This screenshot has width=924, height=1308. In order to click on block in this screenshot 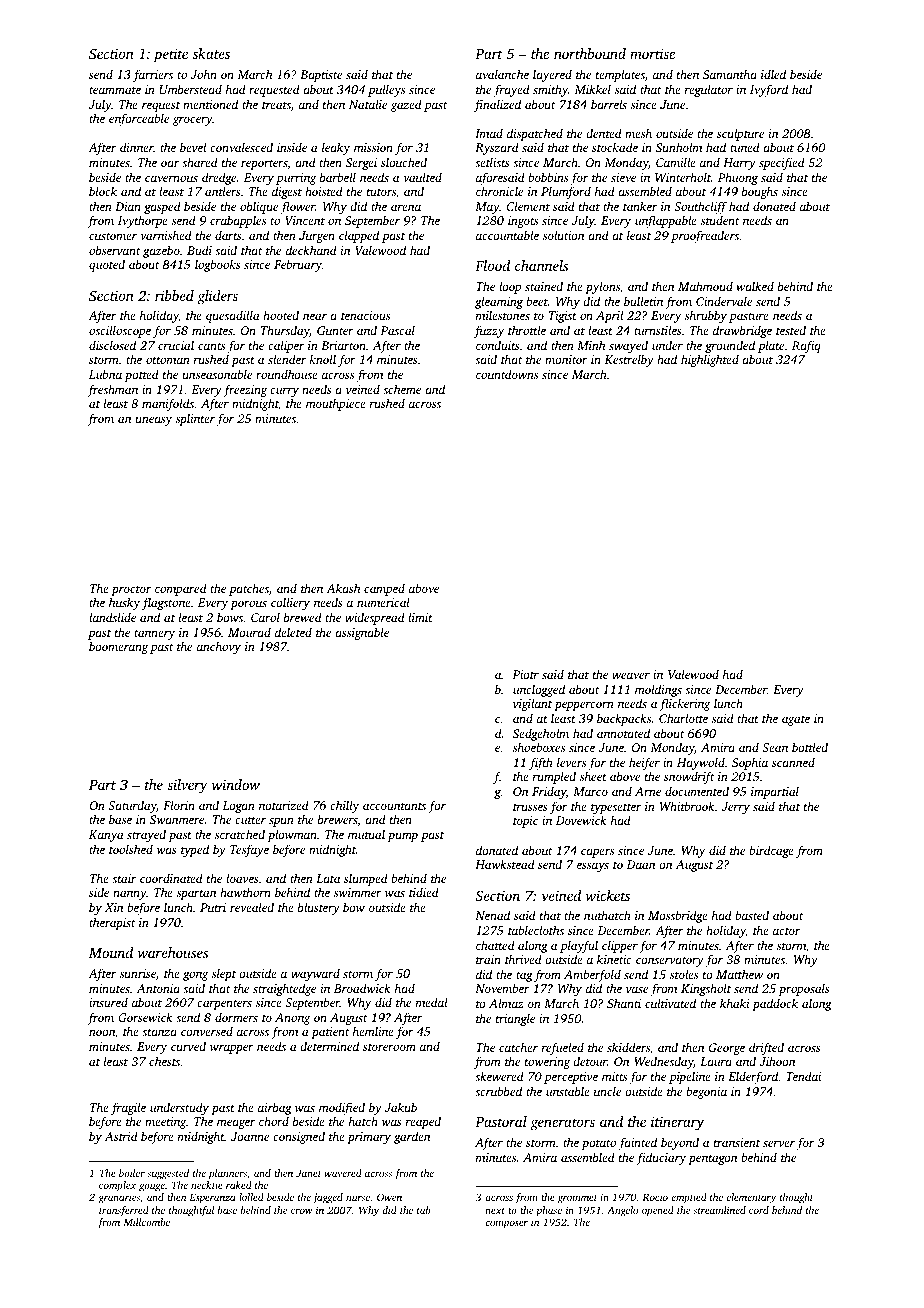, I will do `click(103, 191)`.
